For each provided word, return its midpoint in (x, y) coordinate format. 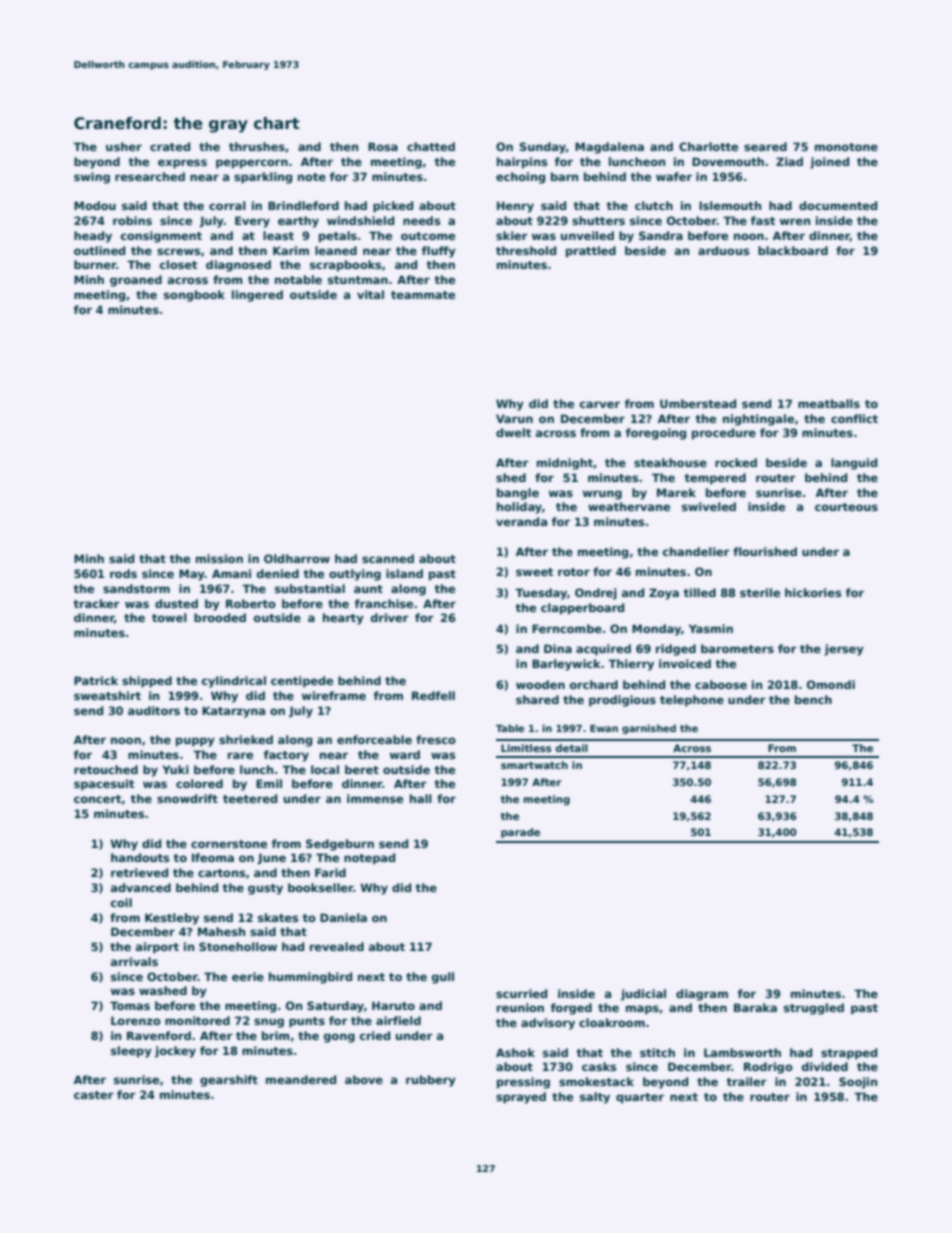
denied (278, 573)
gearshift (229, 1081)
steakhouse (670, 462)
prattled (591, 252)
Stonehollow (238, 946)
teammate (423, 295)
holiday (519, 508)
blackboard (793, 250)
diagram (702, 995)
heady (93, 237)
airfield (398, 1020)
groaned (136, 281)
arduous (723, 250)
